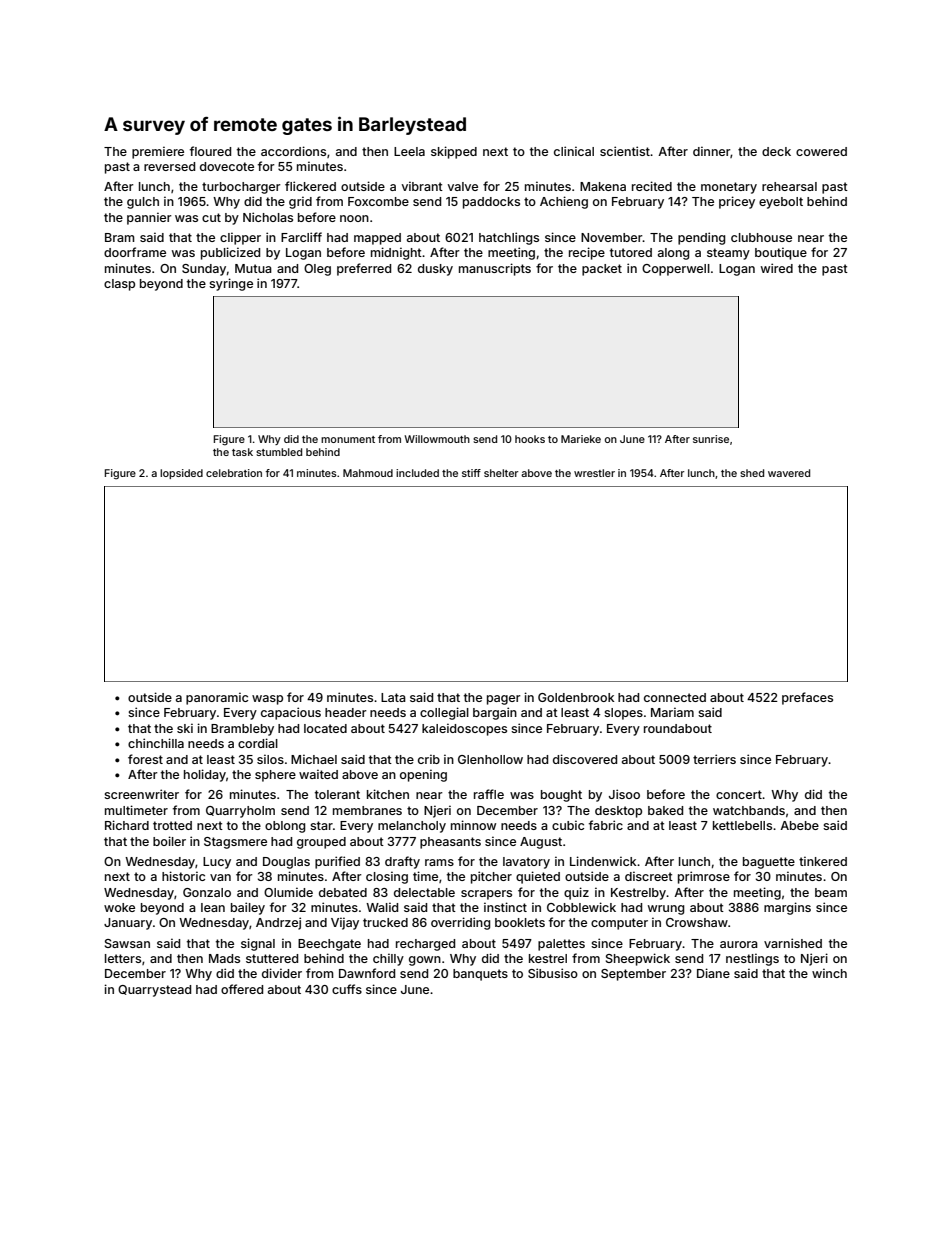 The width and height of the page is (952, 1233). I want to click on lopsided, so click(181, 474).
